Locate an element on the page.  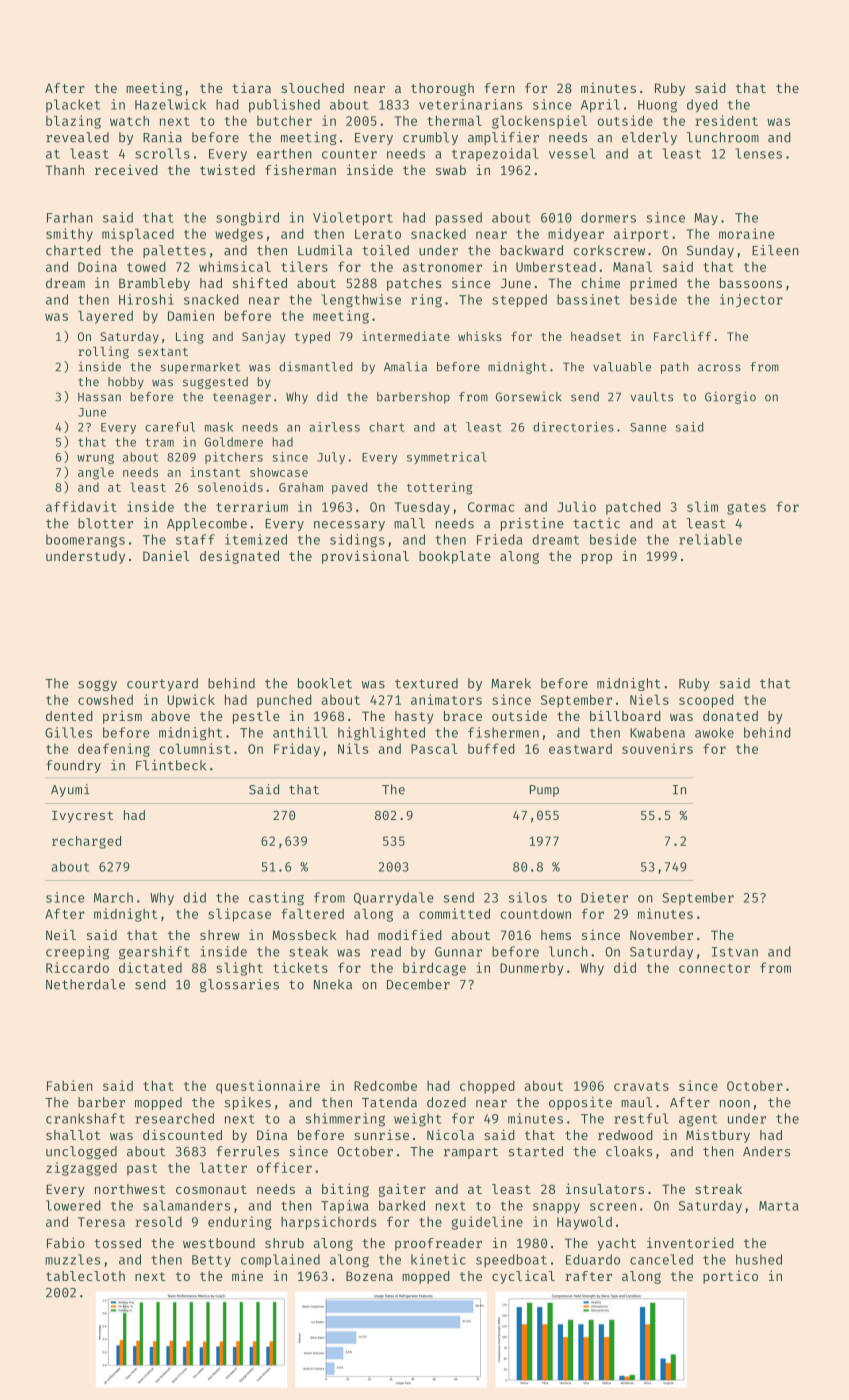
dyed is located at coordinates (702, 105).
